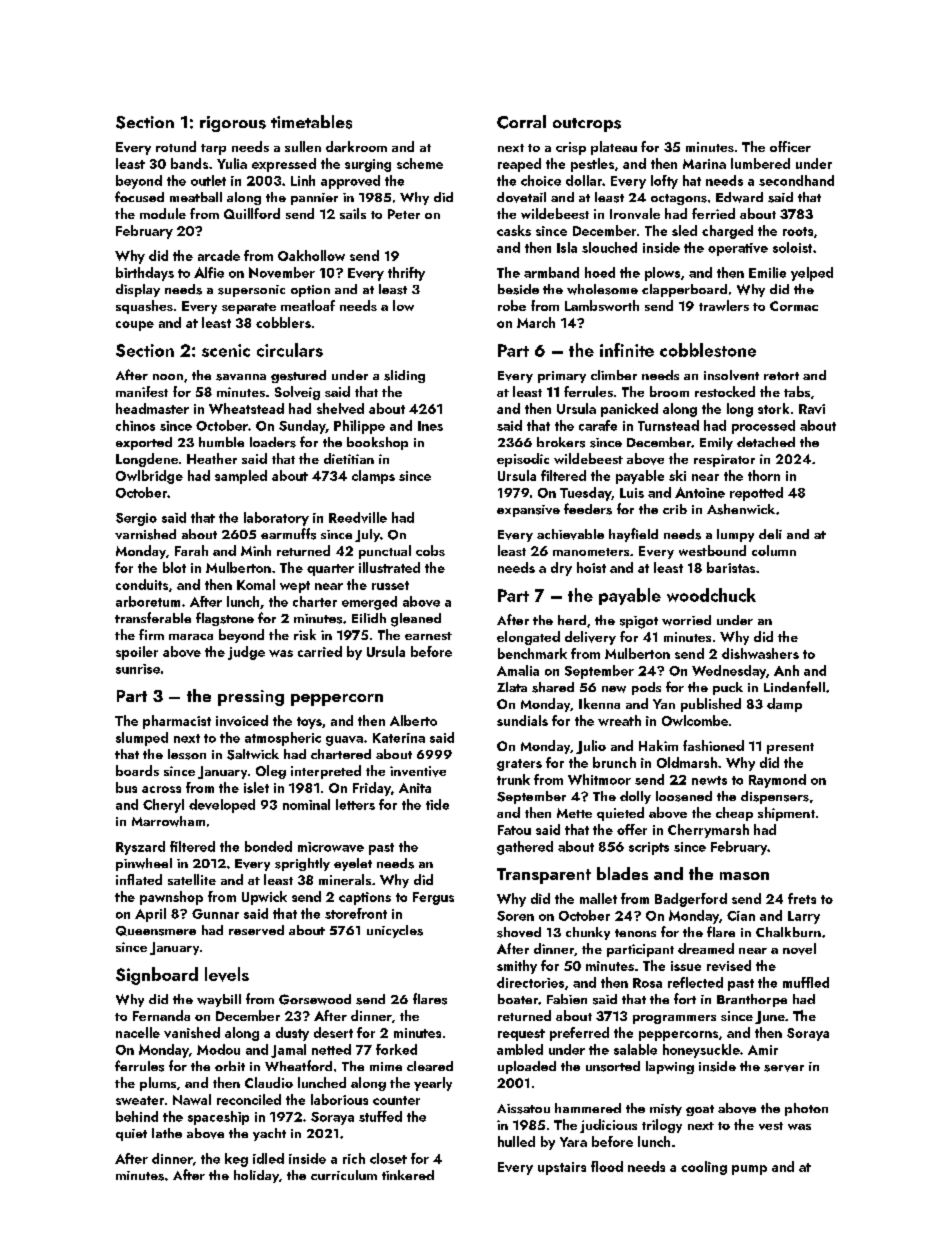 Image resolution: width=952 pixels, height=1233 pixels. Describe the element at coordinates (572, 620) in the document. I see `herd` at that location.
